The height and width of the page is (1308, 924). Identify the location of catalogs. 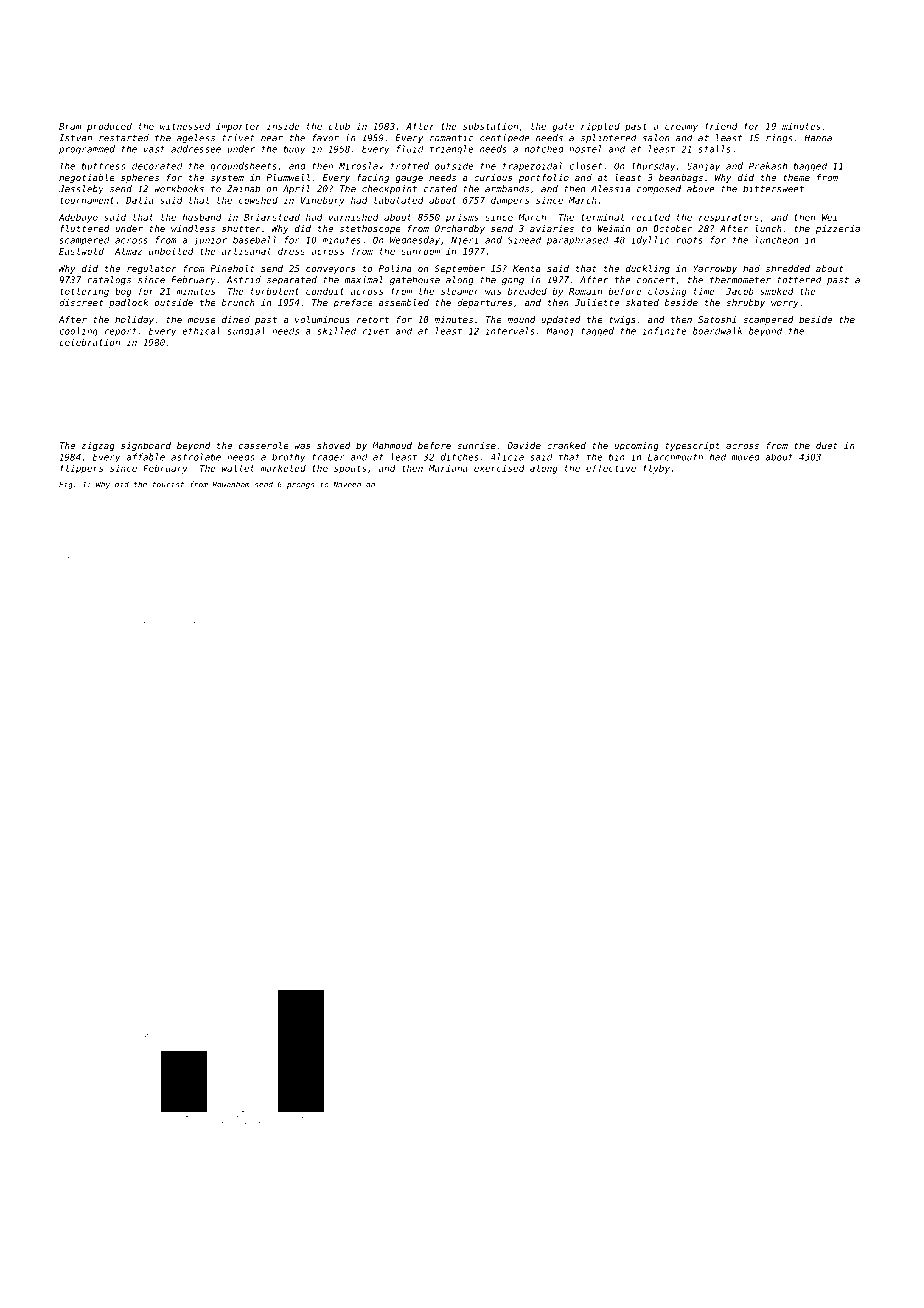
(109, 280).
